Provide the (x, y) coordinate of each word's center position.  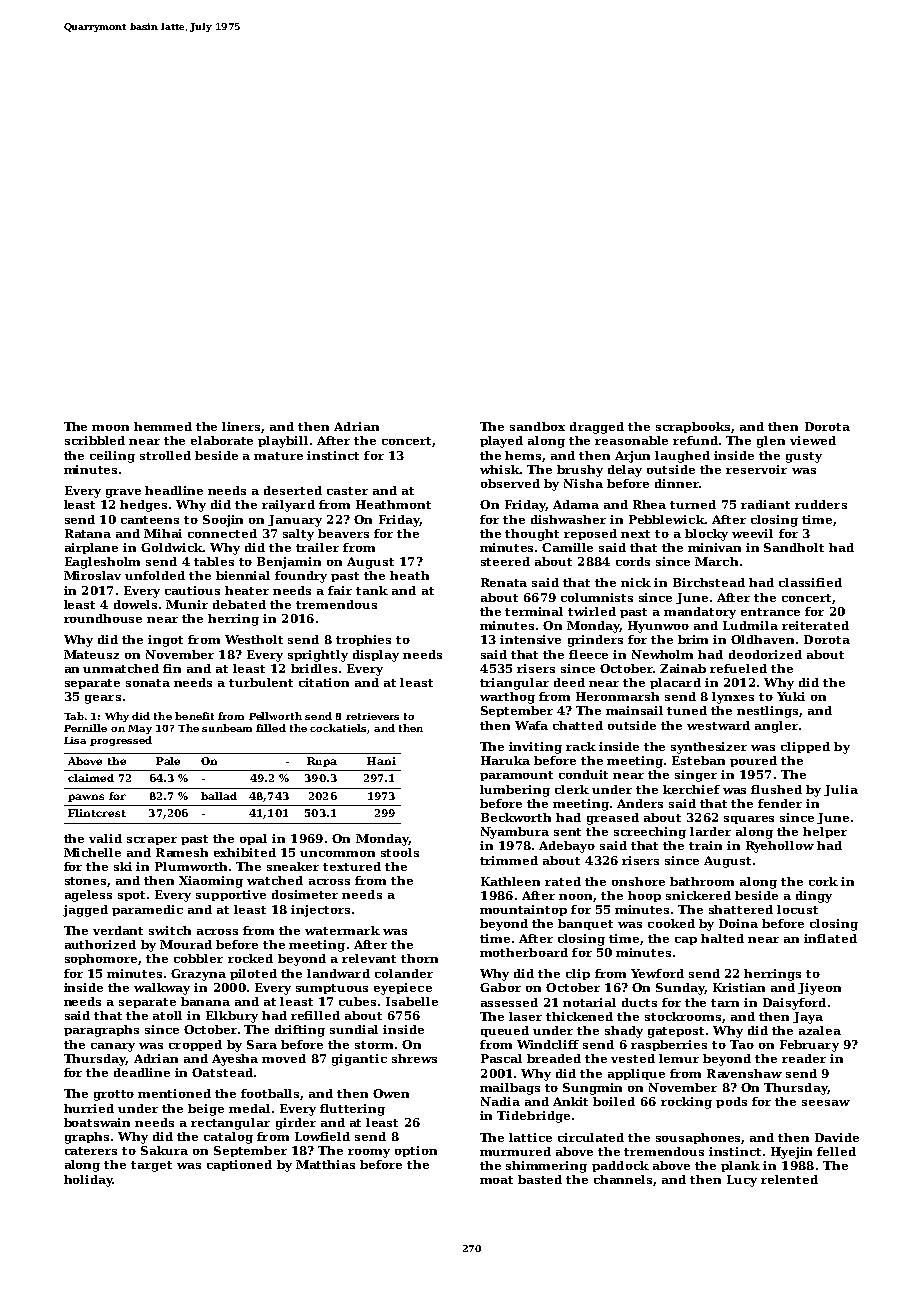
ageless (88, 896)
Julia (841, 790)
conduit (583, 774)
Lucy (742, 1181)
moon (110, 428)
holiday (88, 1181)
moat (496, 1180)
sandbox (537, 426)
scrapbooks (693, 427)
